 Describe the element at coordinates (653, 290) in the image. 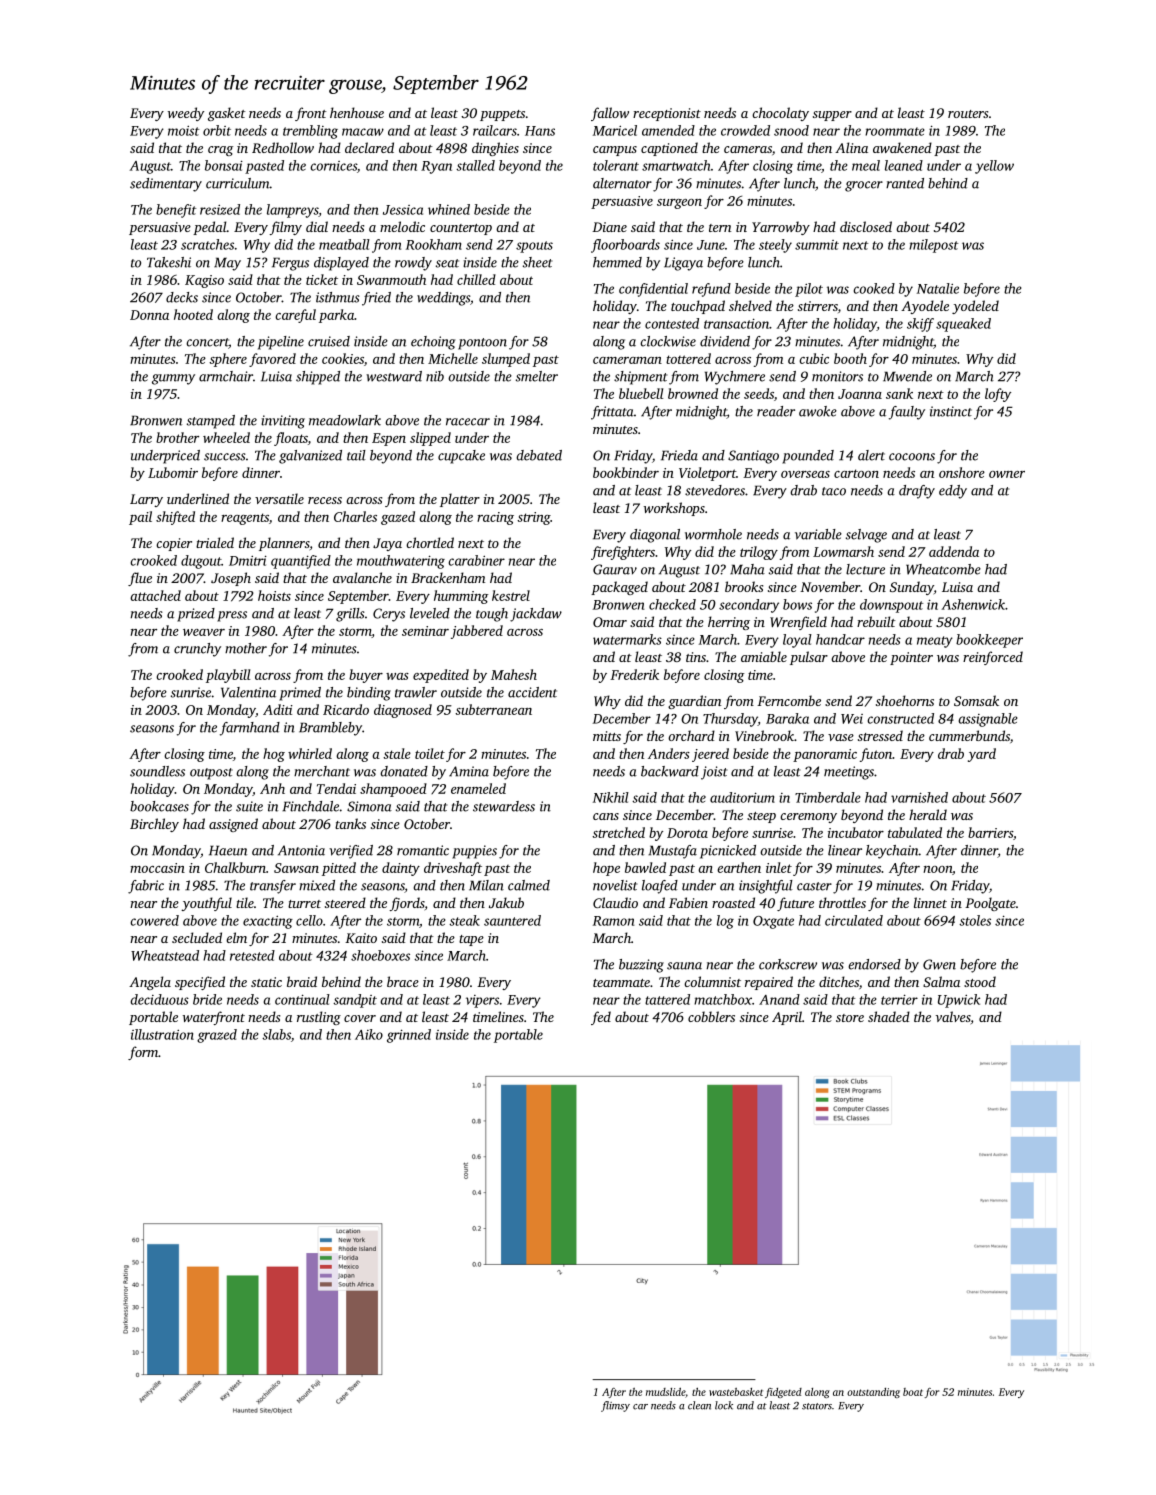

I see `confidential` at that location.
